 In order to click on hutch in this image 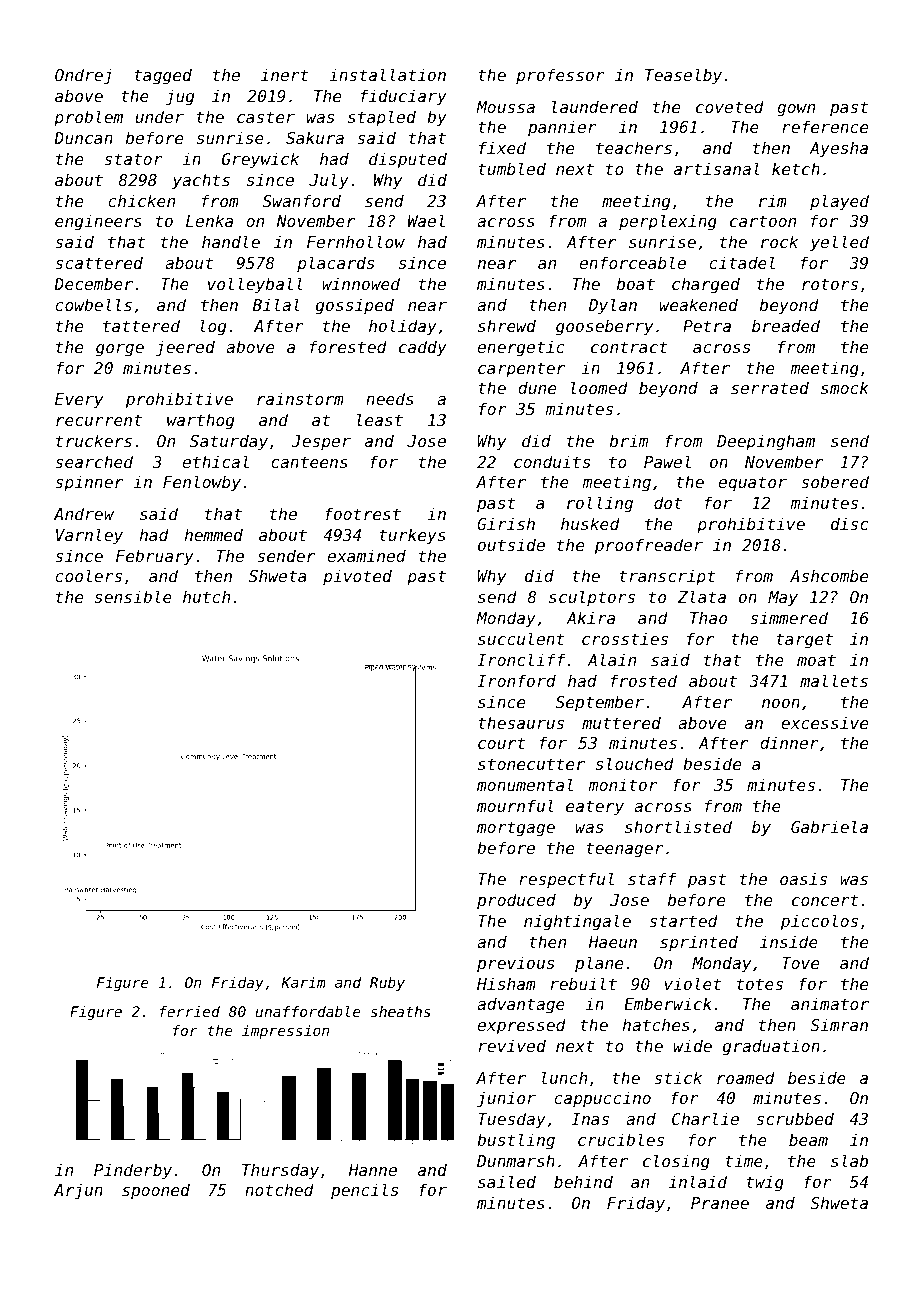, I will do `click(206, 596)`.
